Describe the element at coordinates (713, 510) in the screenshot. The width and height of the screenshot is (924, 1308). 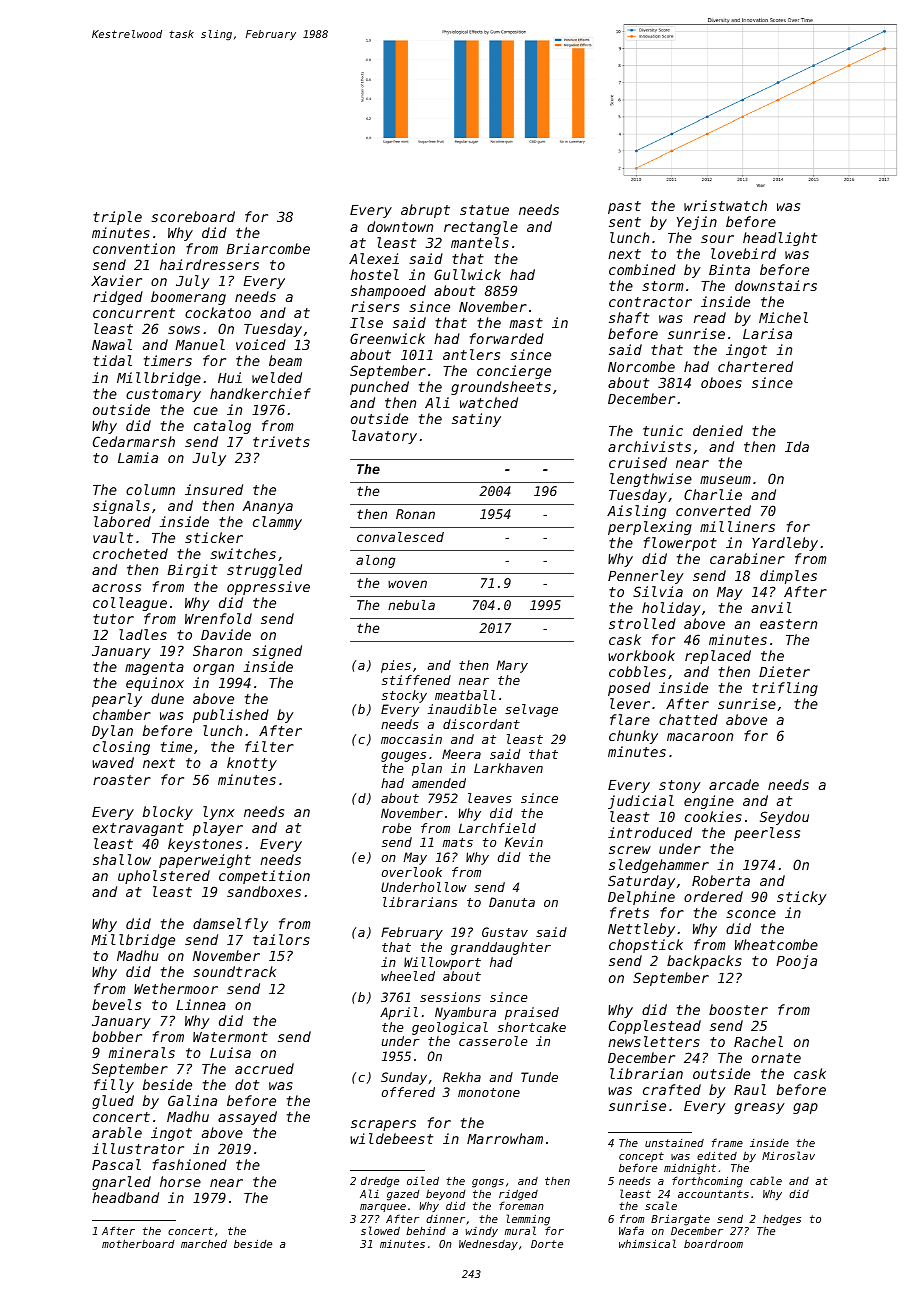
I see `converted` at that location.
